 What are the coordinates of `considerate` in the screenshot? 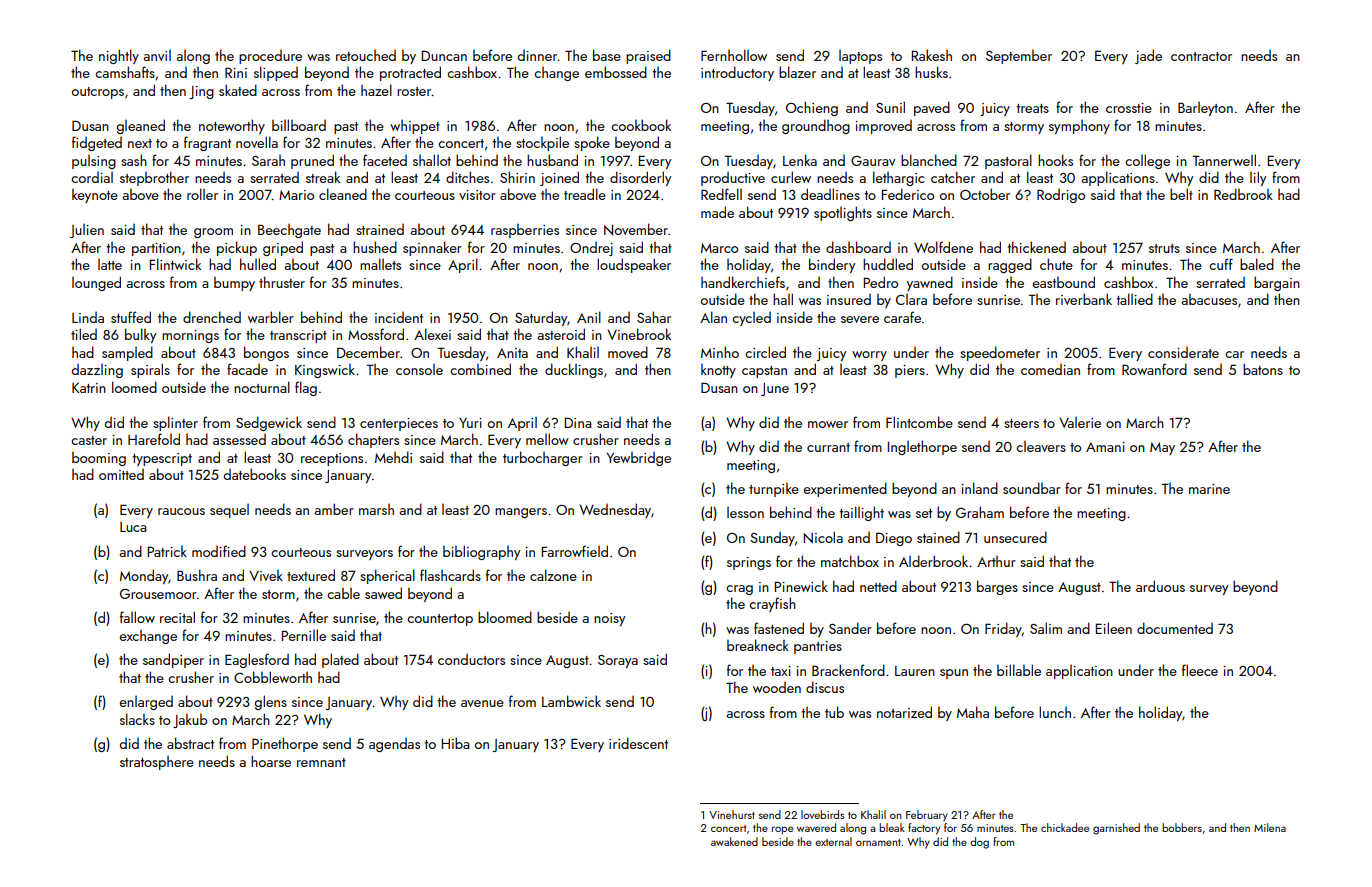 It's located at (1183, 352).
